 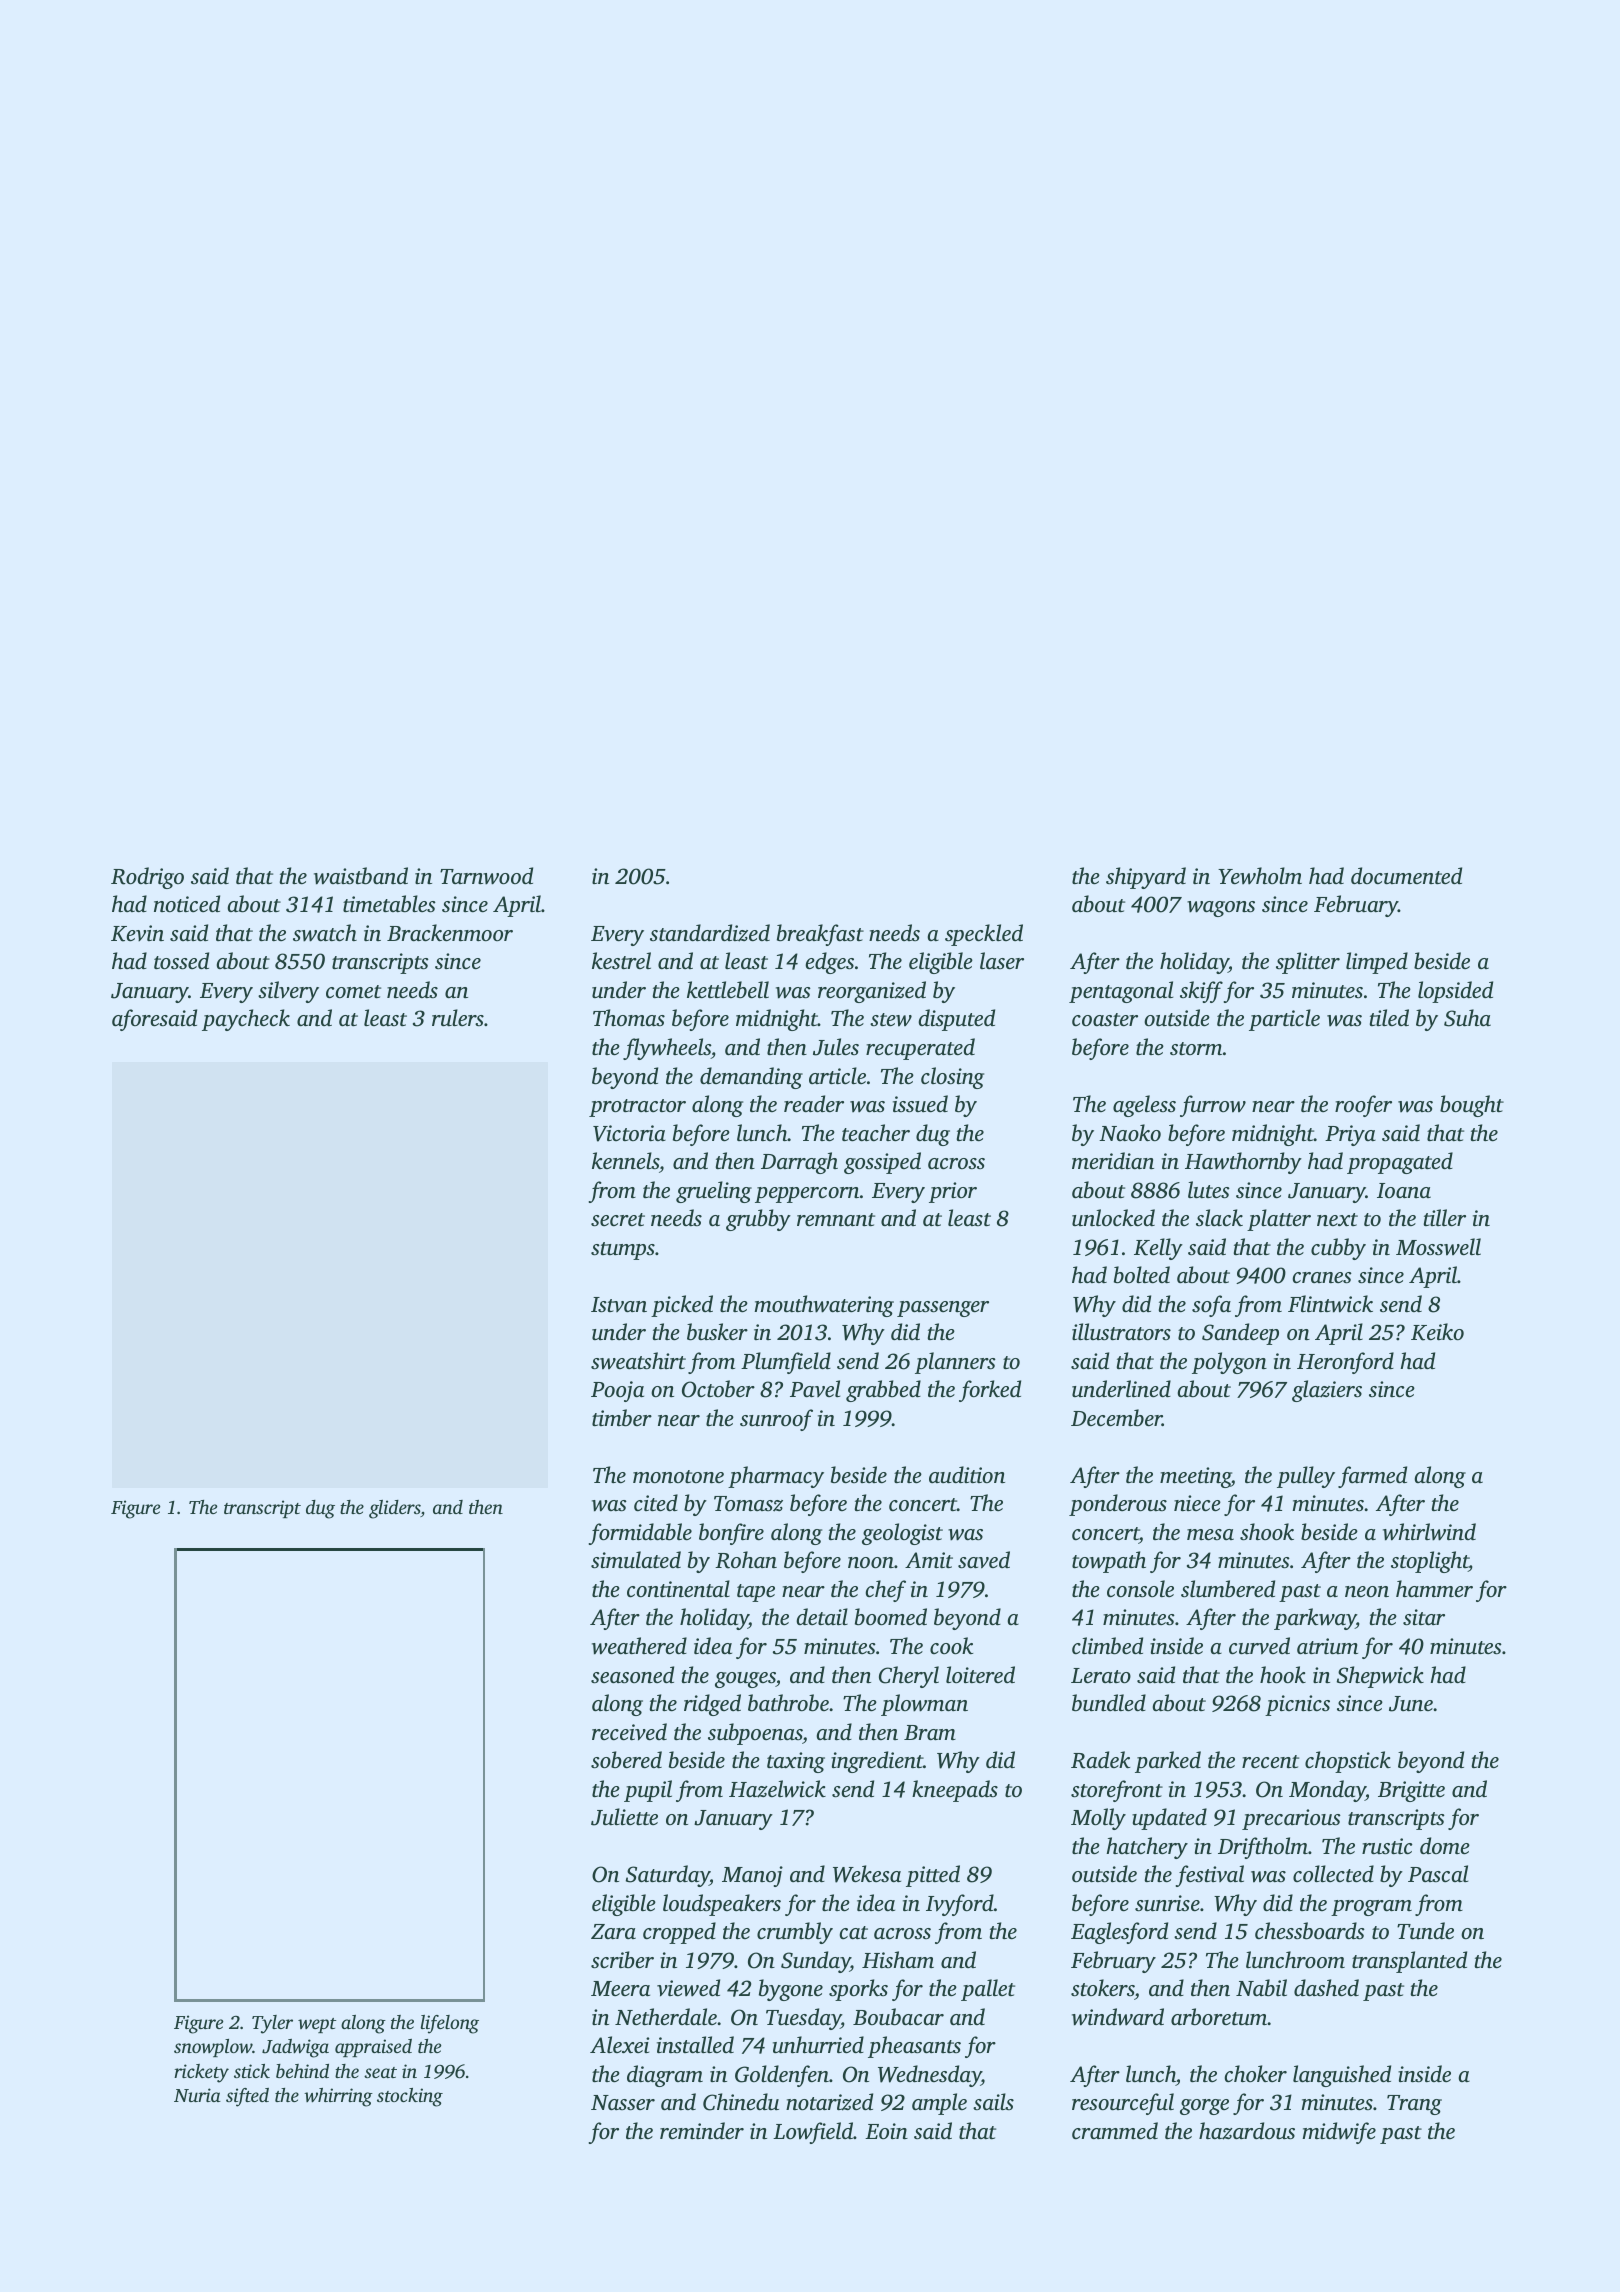 What do you see at coordinates (410, 2097) in the page?
I see `stocking` at bounding box center [410, 2097].
